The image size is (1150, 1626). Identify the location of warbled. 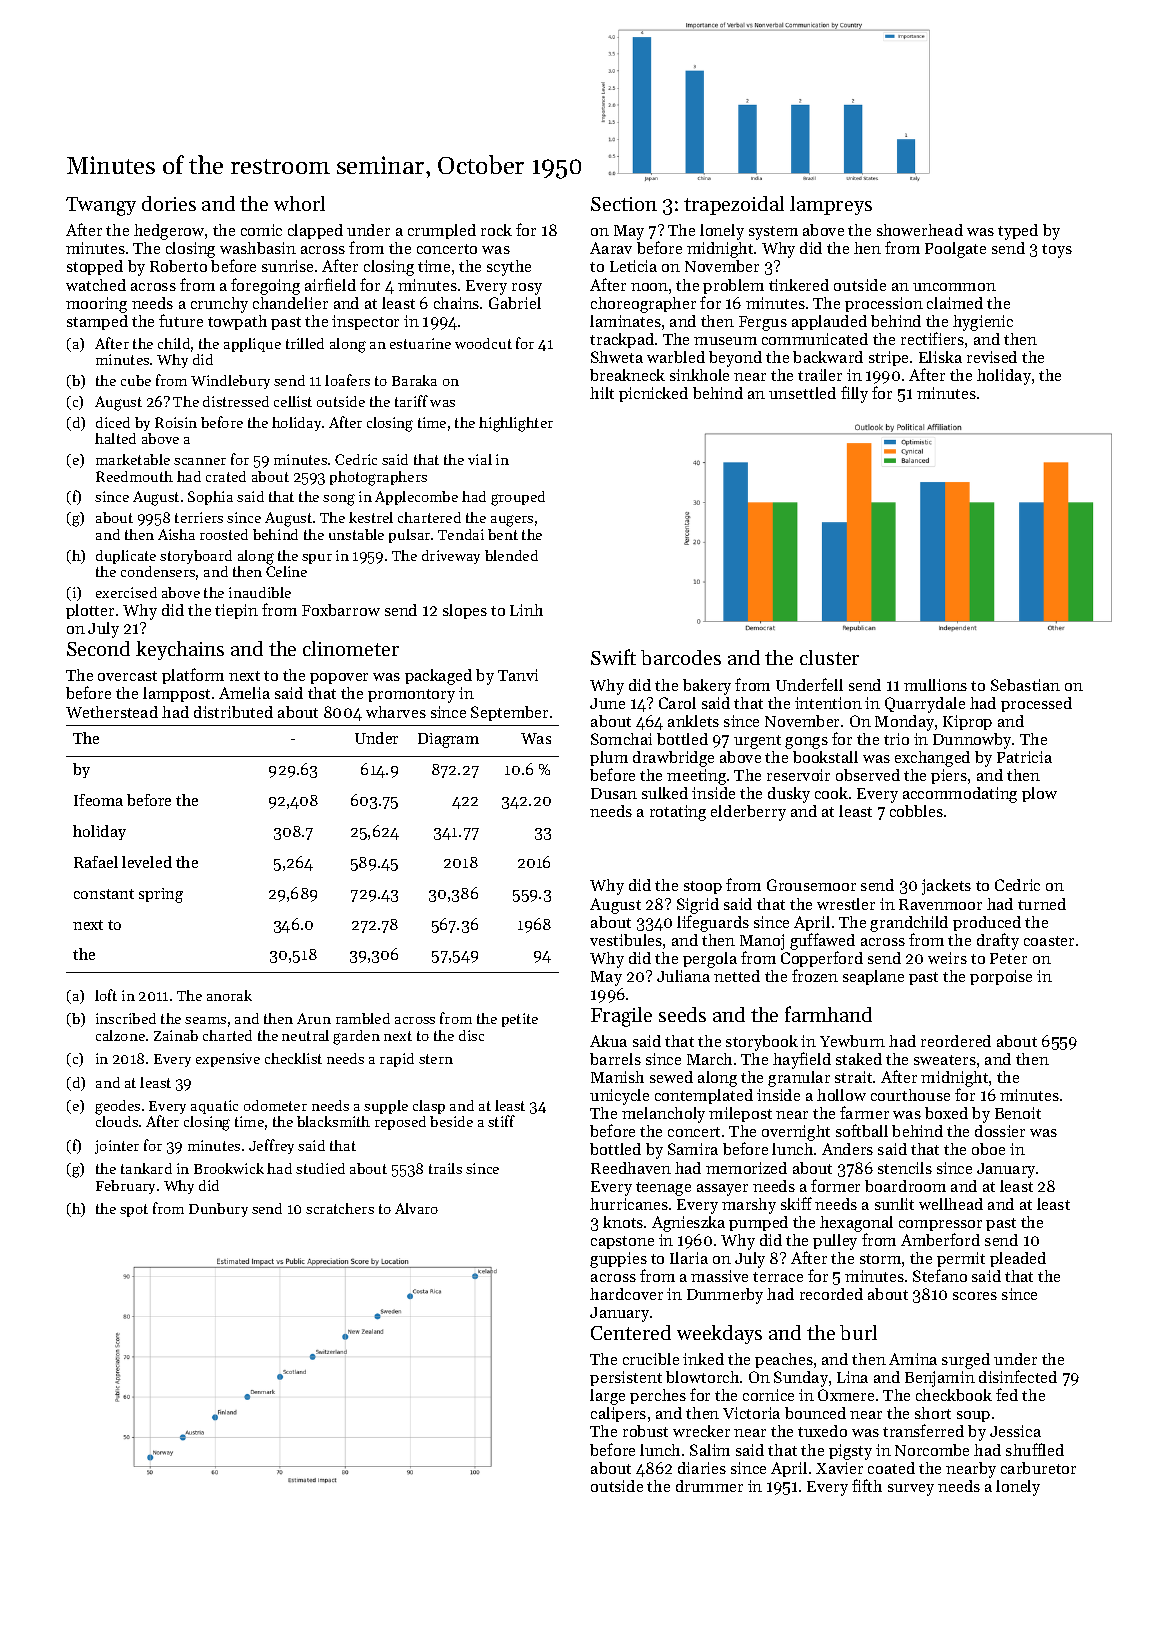
(676, 357).
